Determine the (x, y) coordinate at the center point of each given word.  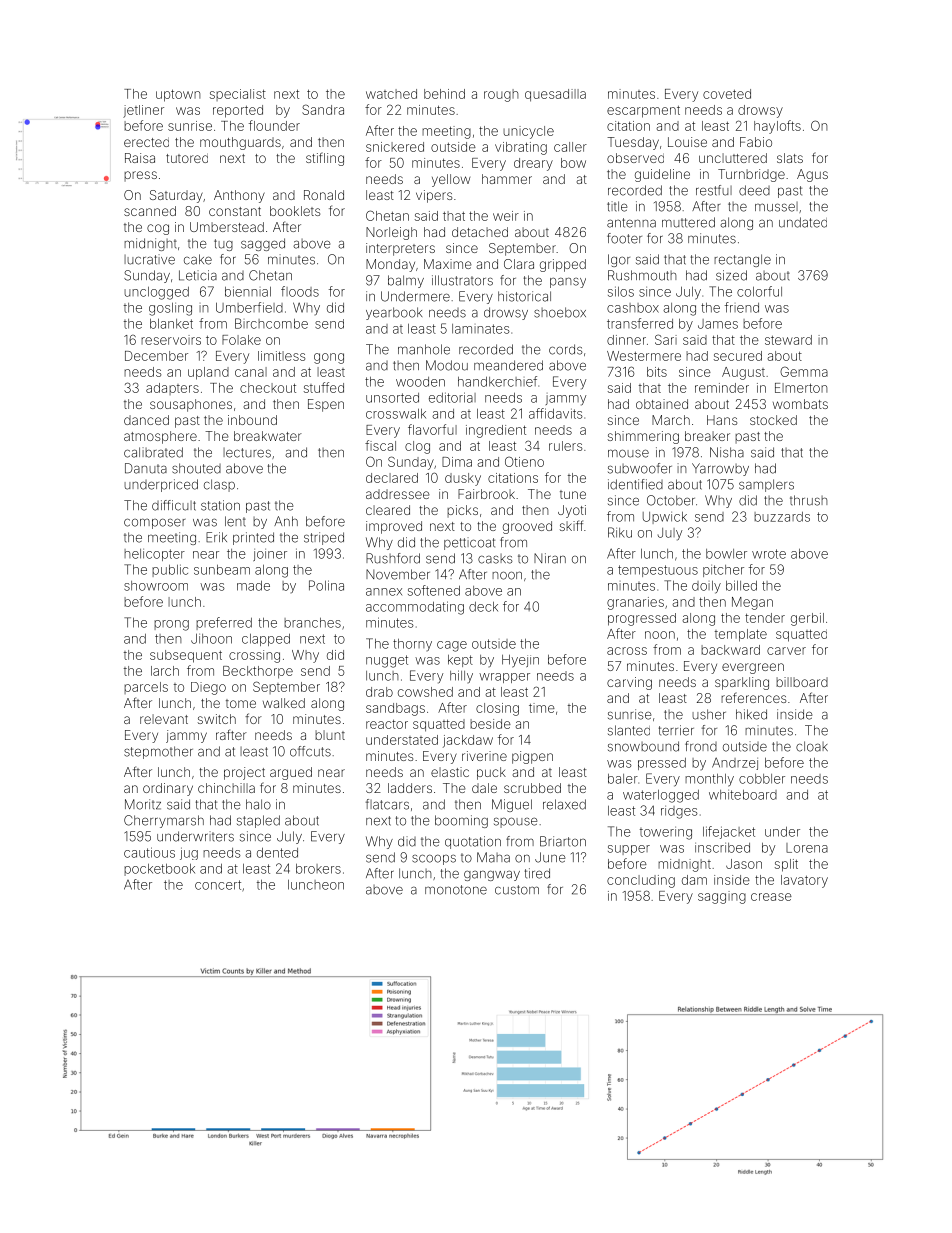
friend (742, 307)
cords (566, 349)
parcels (146, 688)
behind (444, 94)
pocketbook (159, 870)
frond (701, 746)
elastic (450, 772)
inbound (252, 420)
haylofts (777, 127)
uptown (178, 95)
